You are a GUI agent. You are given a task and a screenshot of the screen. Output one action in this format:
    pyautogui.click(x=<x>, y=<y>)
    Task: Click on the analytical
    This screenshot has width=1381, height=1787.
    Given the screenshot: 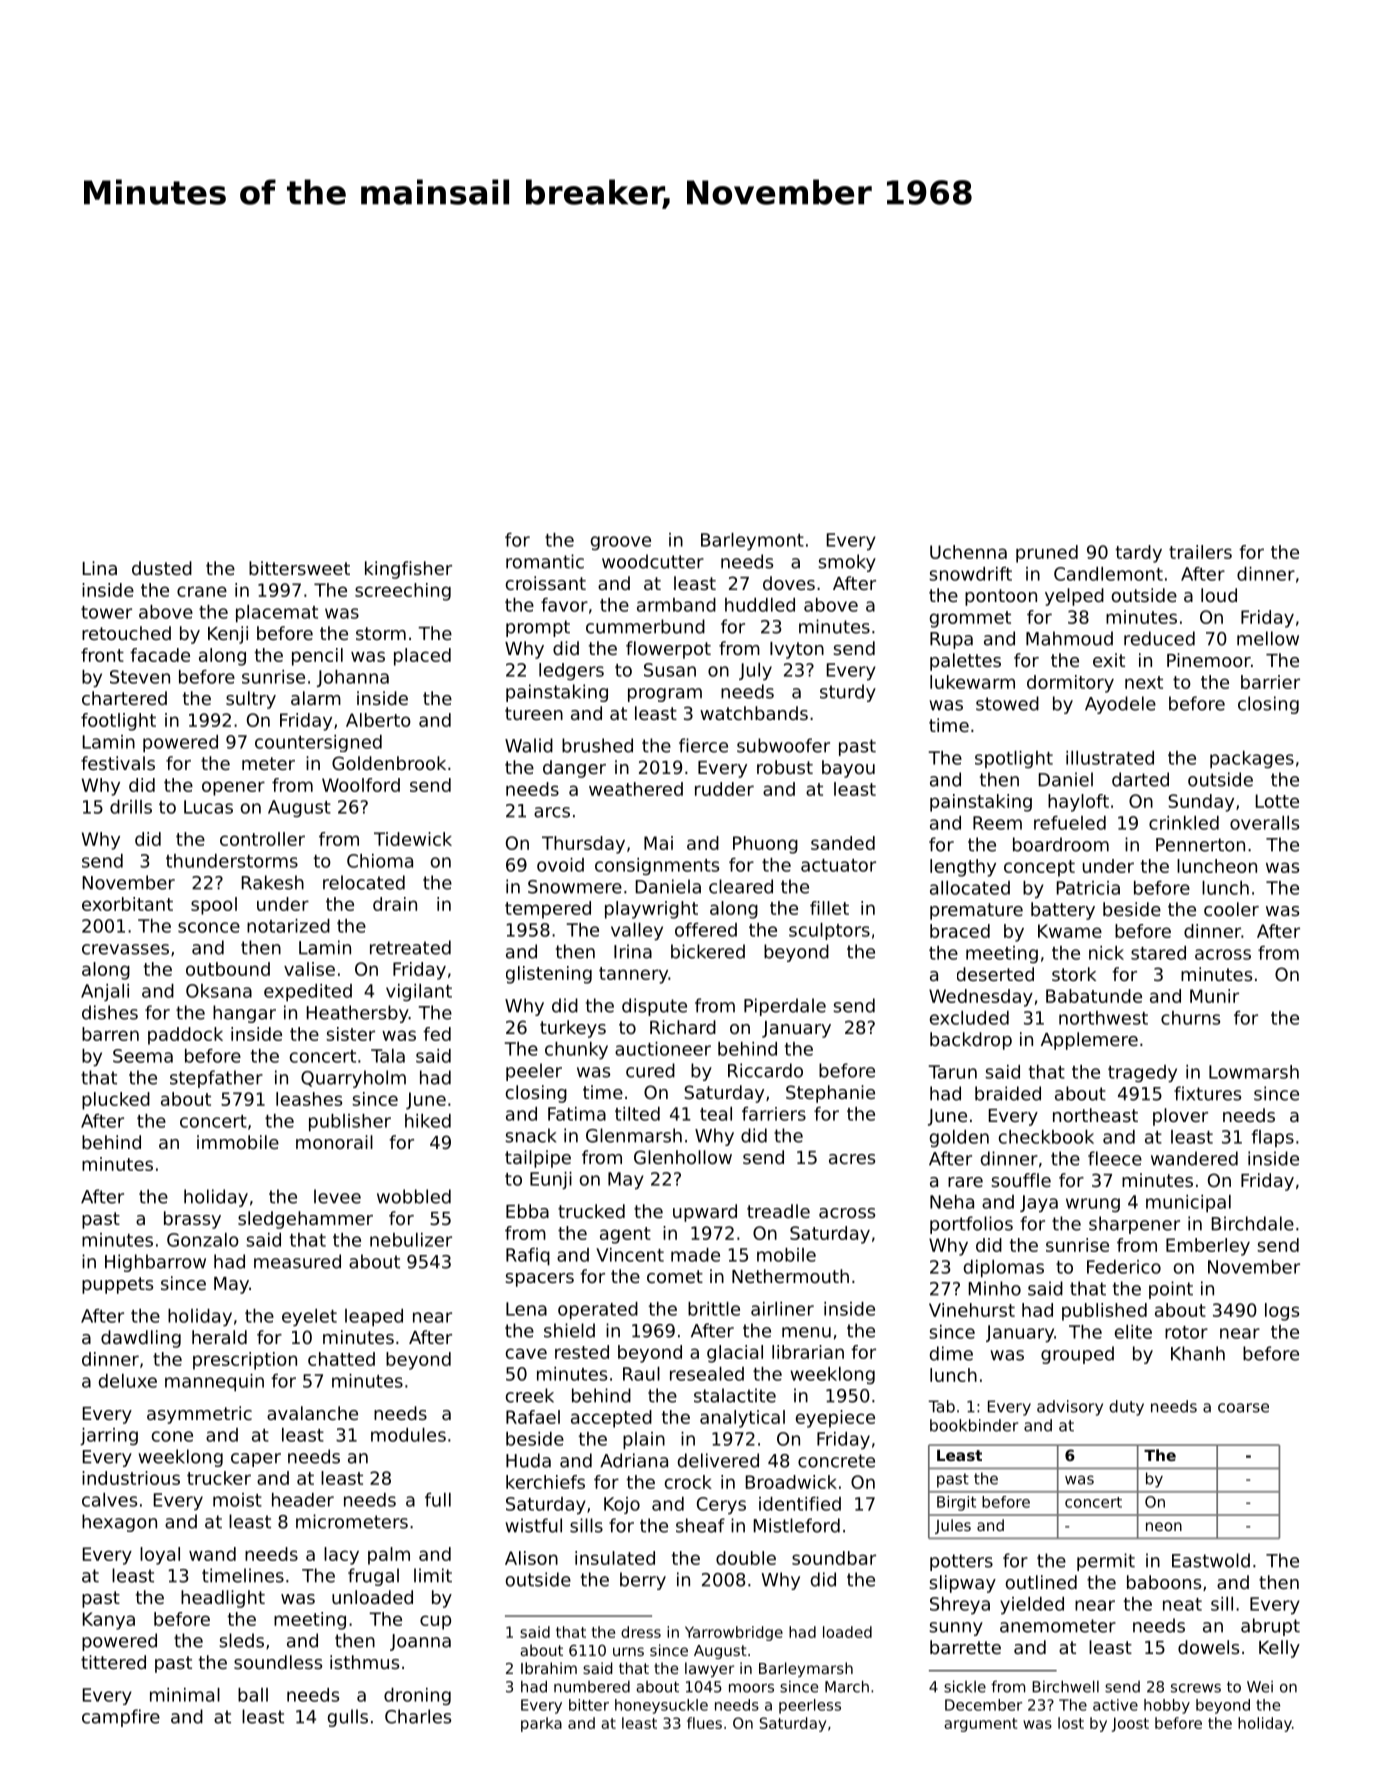 What is the action you would take?
    pyautogui.click(x=742, y=1419)
